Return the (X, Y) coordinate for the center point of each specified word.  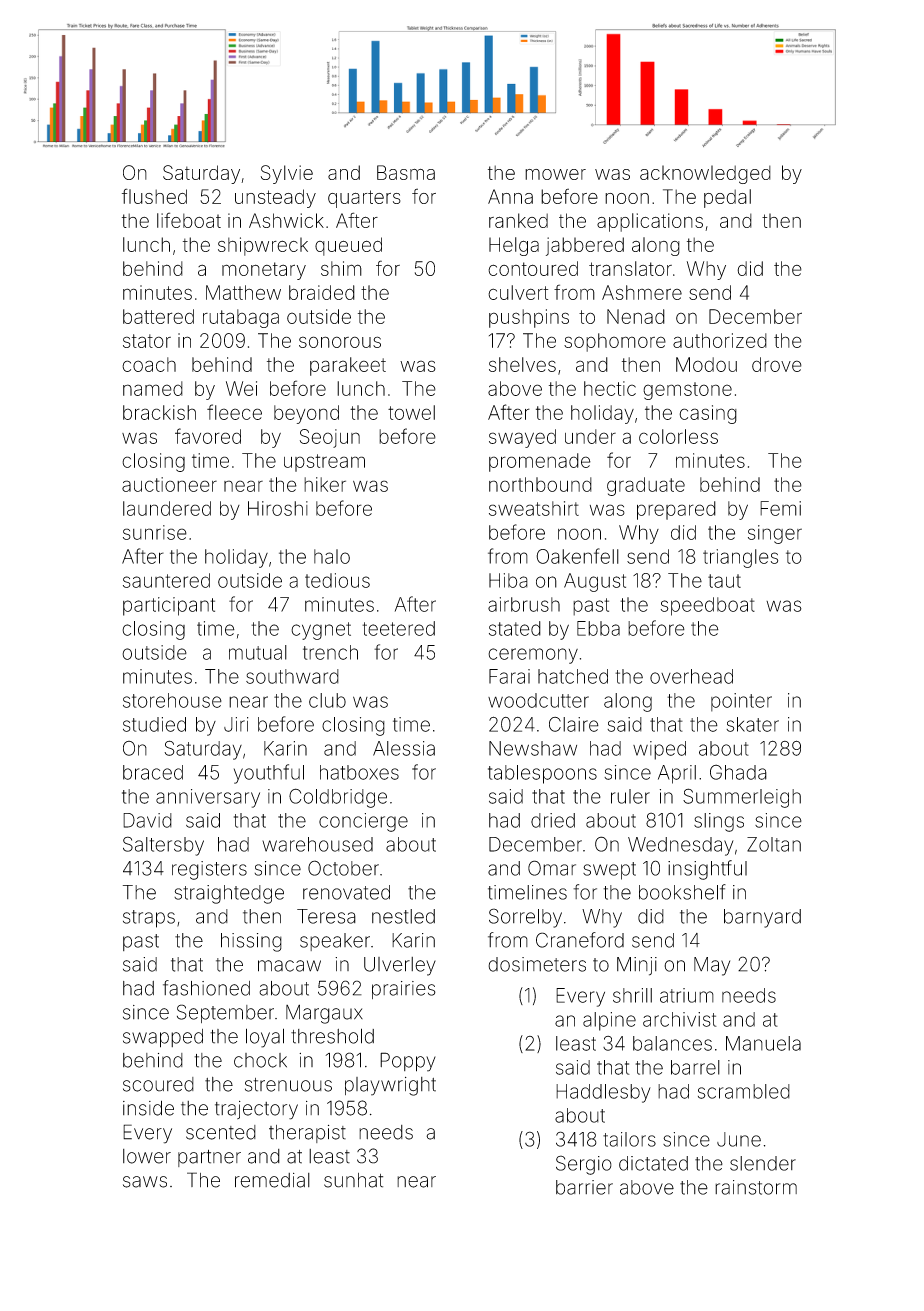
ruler (630, 796)
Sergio (584, 1165)
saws (145, 1182)
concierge (363, 822)
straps (149, 919)
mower (555, 174)
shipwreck (263, 246)
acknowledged (705, 174)
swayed (522, 438)
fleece (234, 412)
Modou (706, 364)
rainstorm (756, 1187)
